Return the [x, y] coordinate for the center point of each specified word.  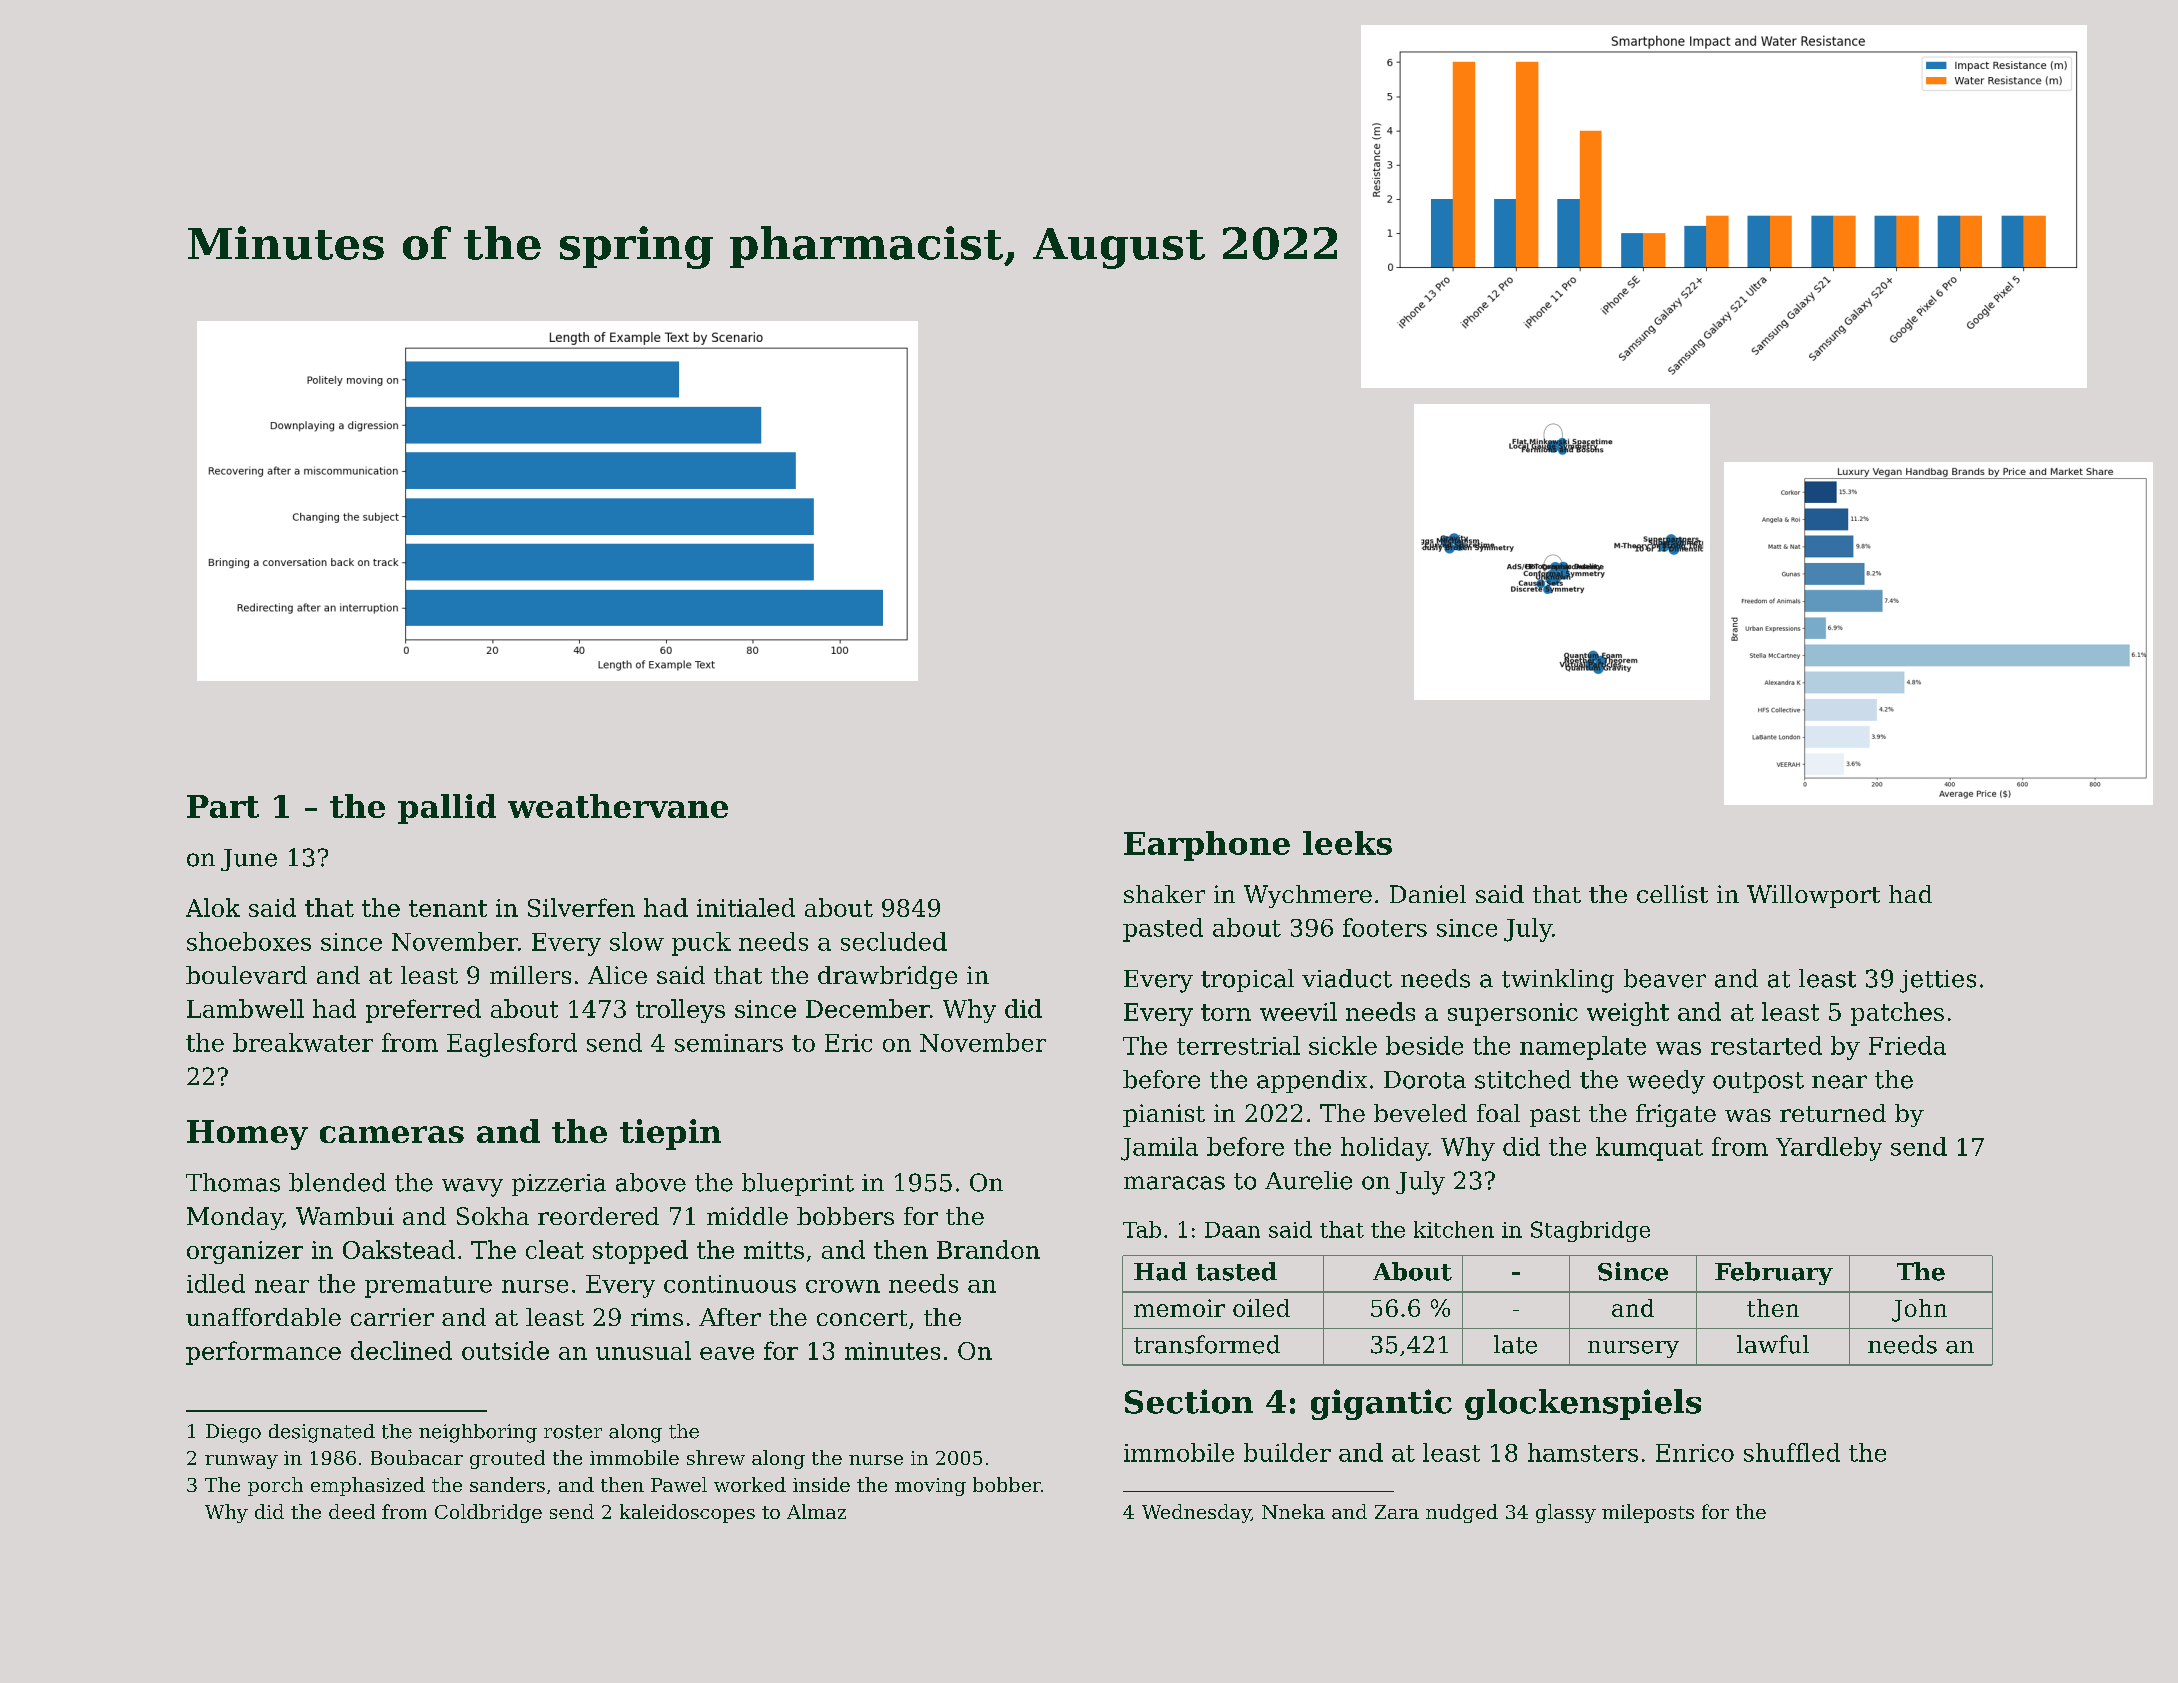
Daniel [1428, 894]
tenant [448, 908]
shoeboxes [249, 941]
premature [428, 1287]
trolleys [680, 1011]
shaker [1164, 894]
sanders [507, 1484]
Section [1189, 1401]
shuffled [1792, 1452]
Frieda [1907, 1045]
